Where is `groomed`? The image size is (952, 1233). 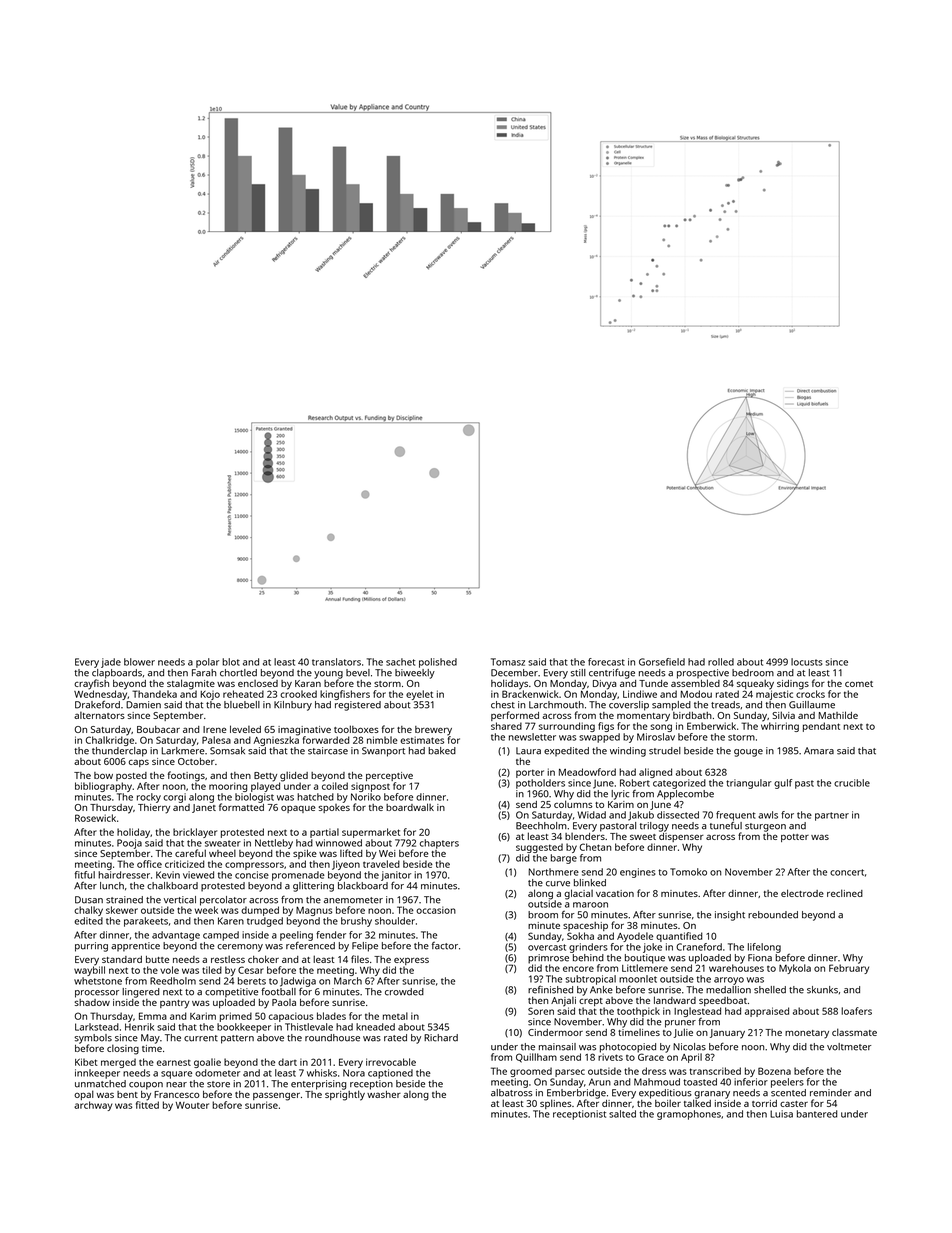
groomed is located at coordinates (531, 1072).
